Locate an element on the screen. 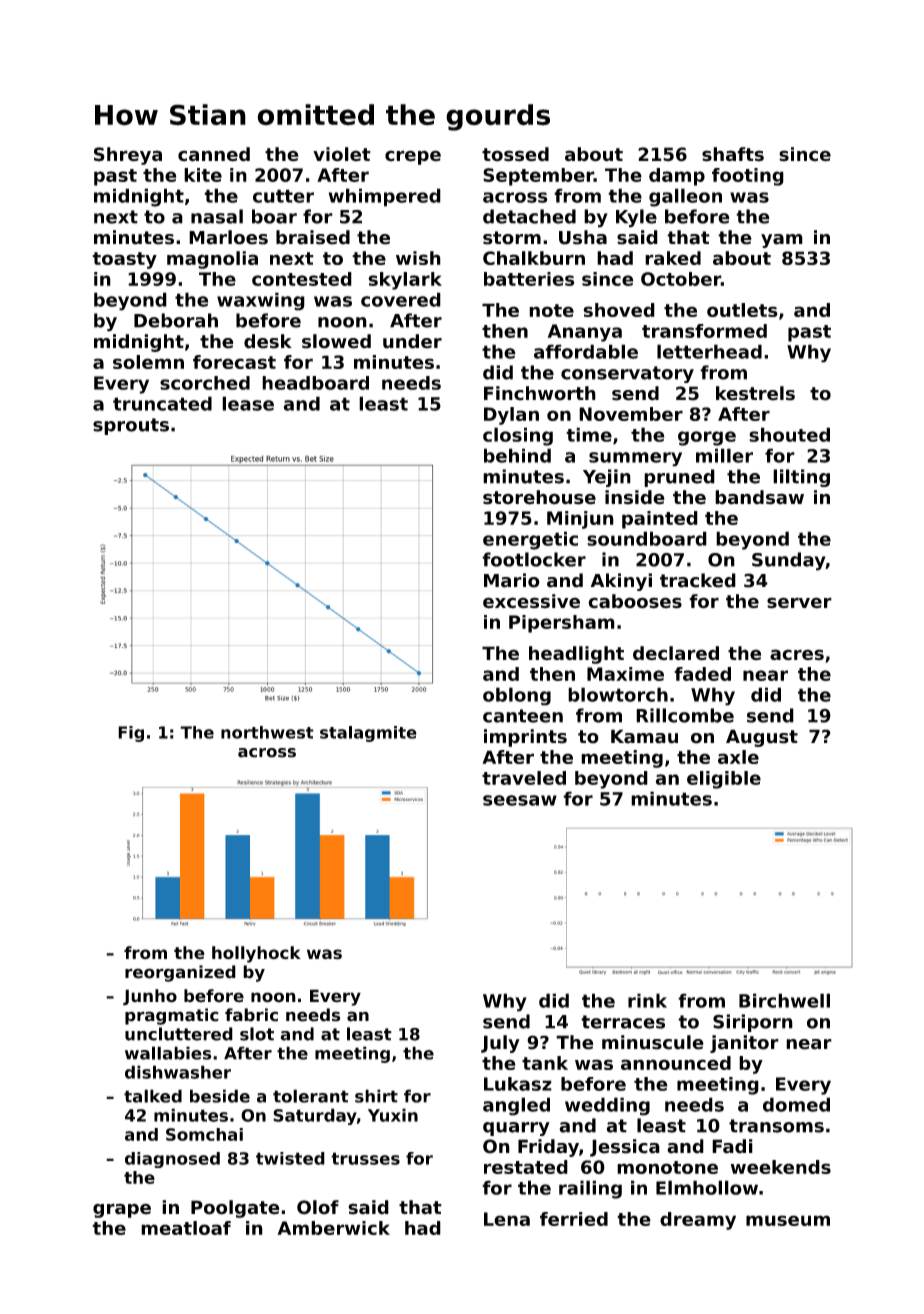  Birchwell is located at coordinates (784, 1000).
